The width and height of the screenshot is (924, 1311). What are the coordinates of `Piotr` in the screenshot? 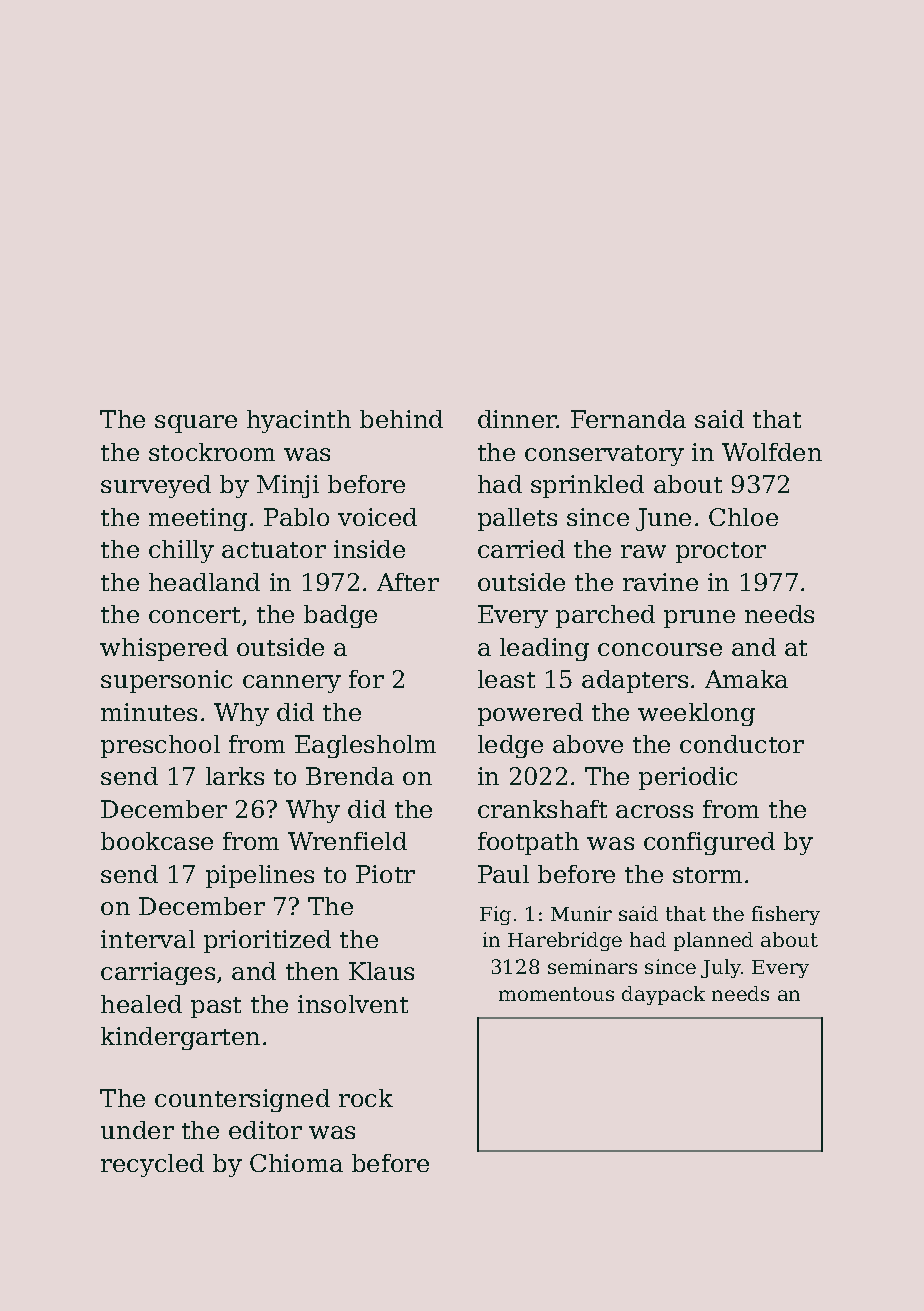 It's located at (385, 874).
